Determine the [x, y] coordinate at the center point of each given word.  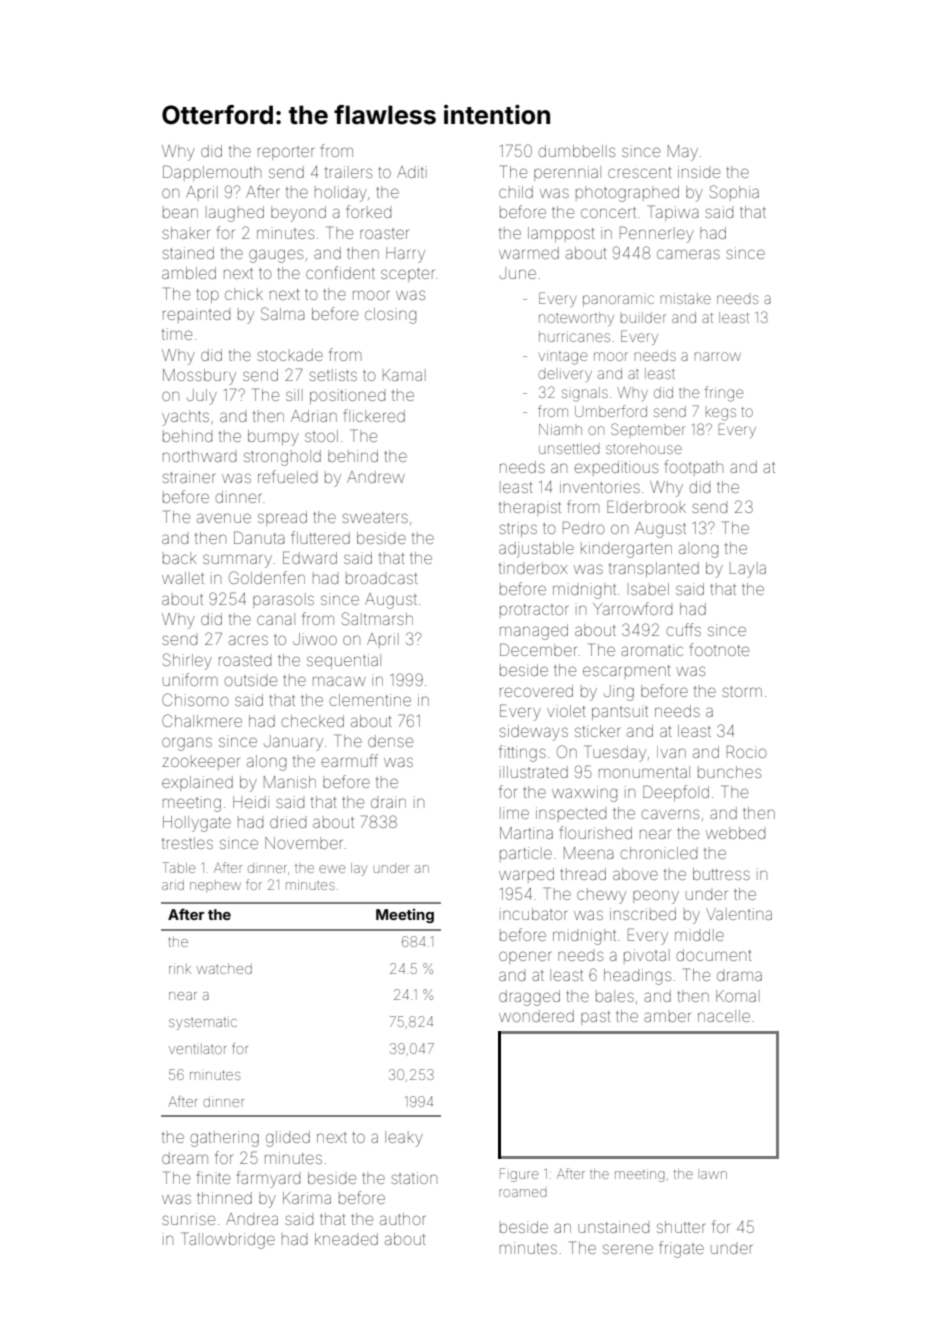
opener [525, 957]
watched [224, 968]
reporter [286, 153]
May [683, 153]
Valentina [739, 914]
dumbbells [577, 151]
